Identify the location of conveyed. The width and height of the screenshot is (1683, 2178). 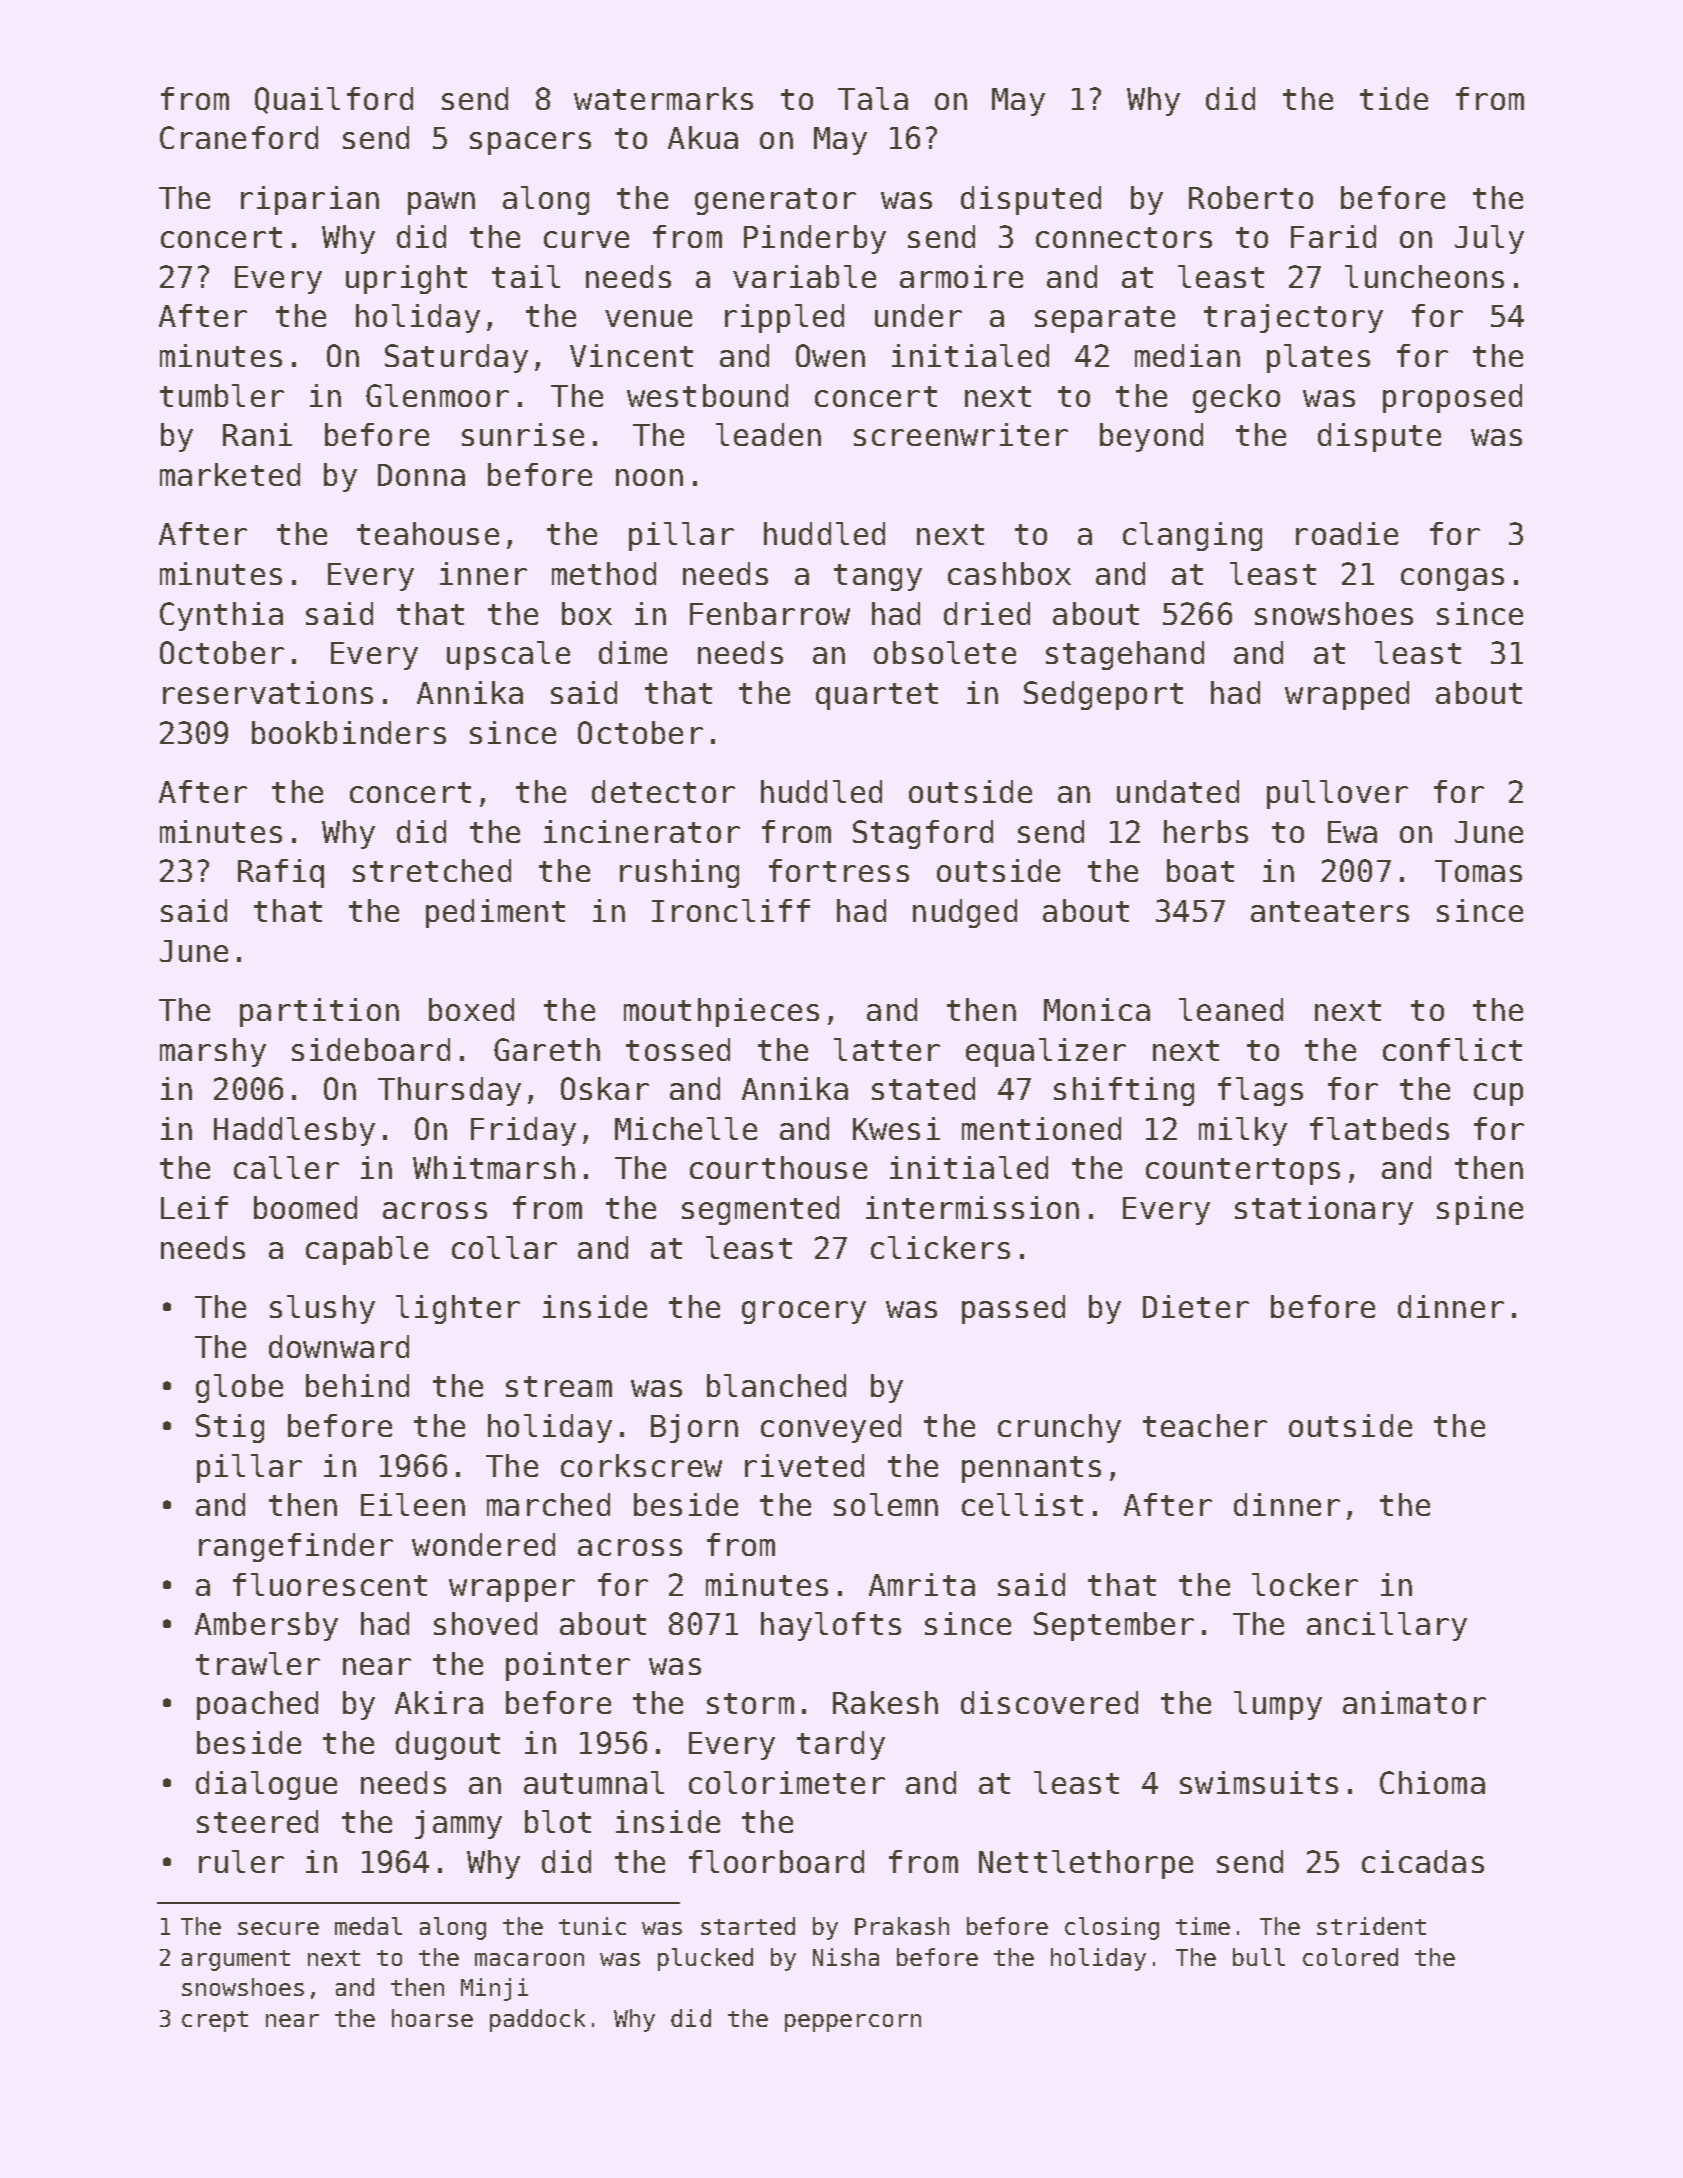
(831, 1428).
